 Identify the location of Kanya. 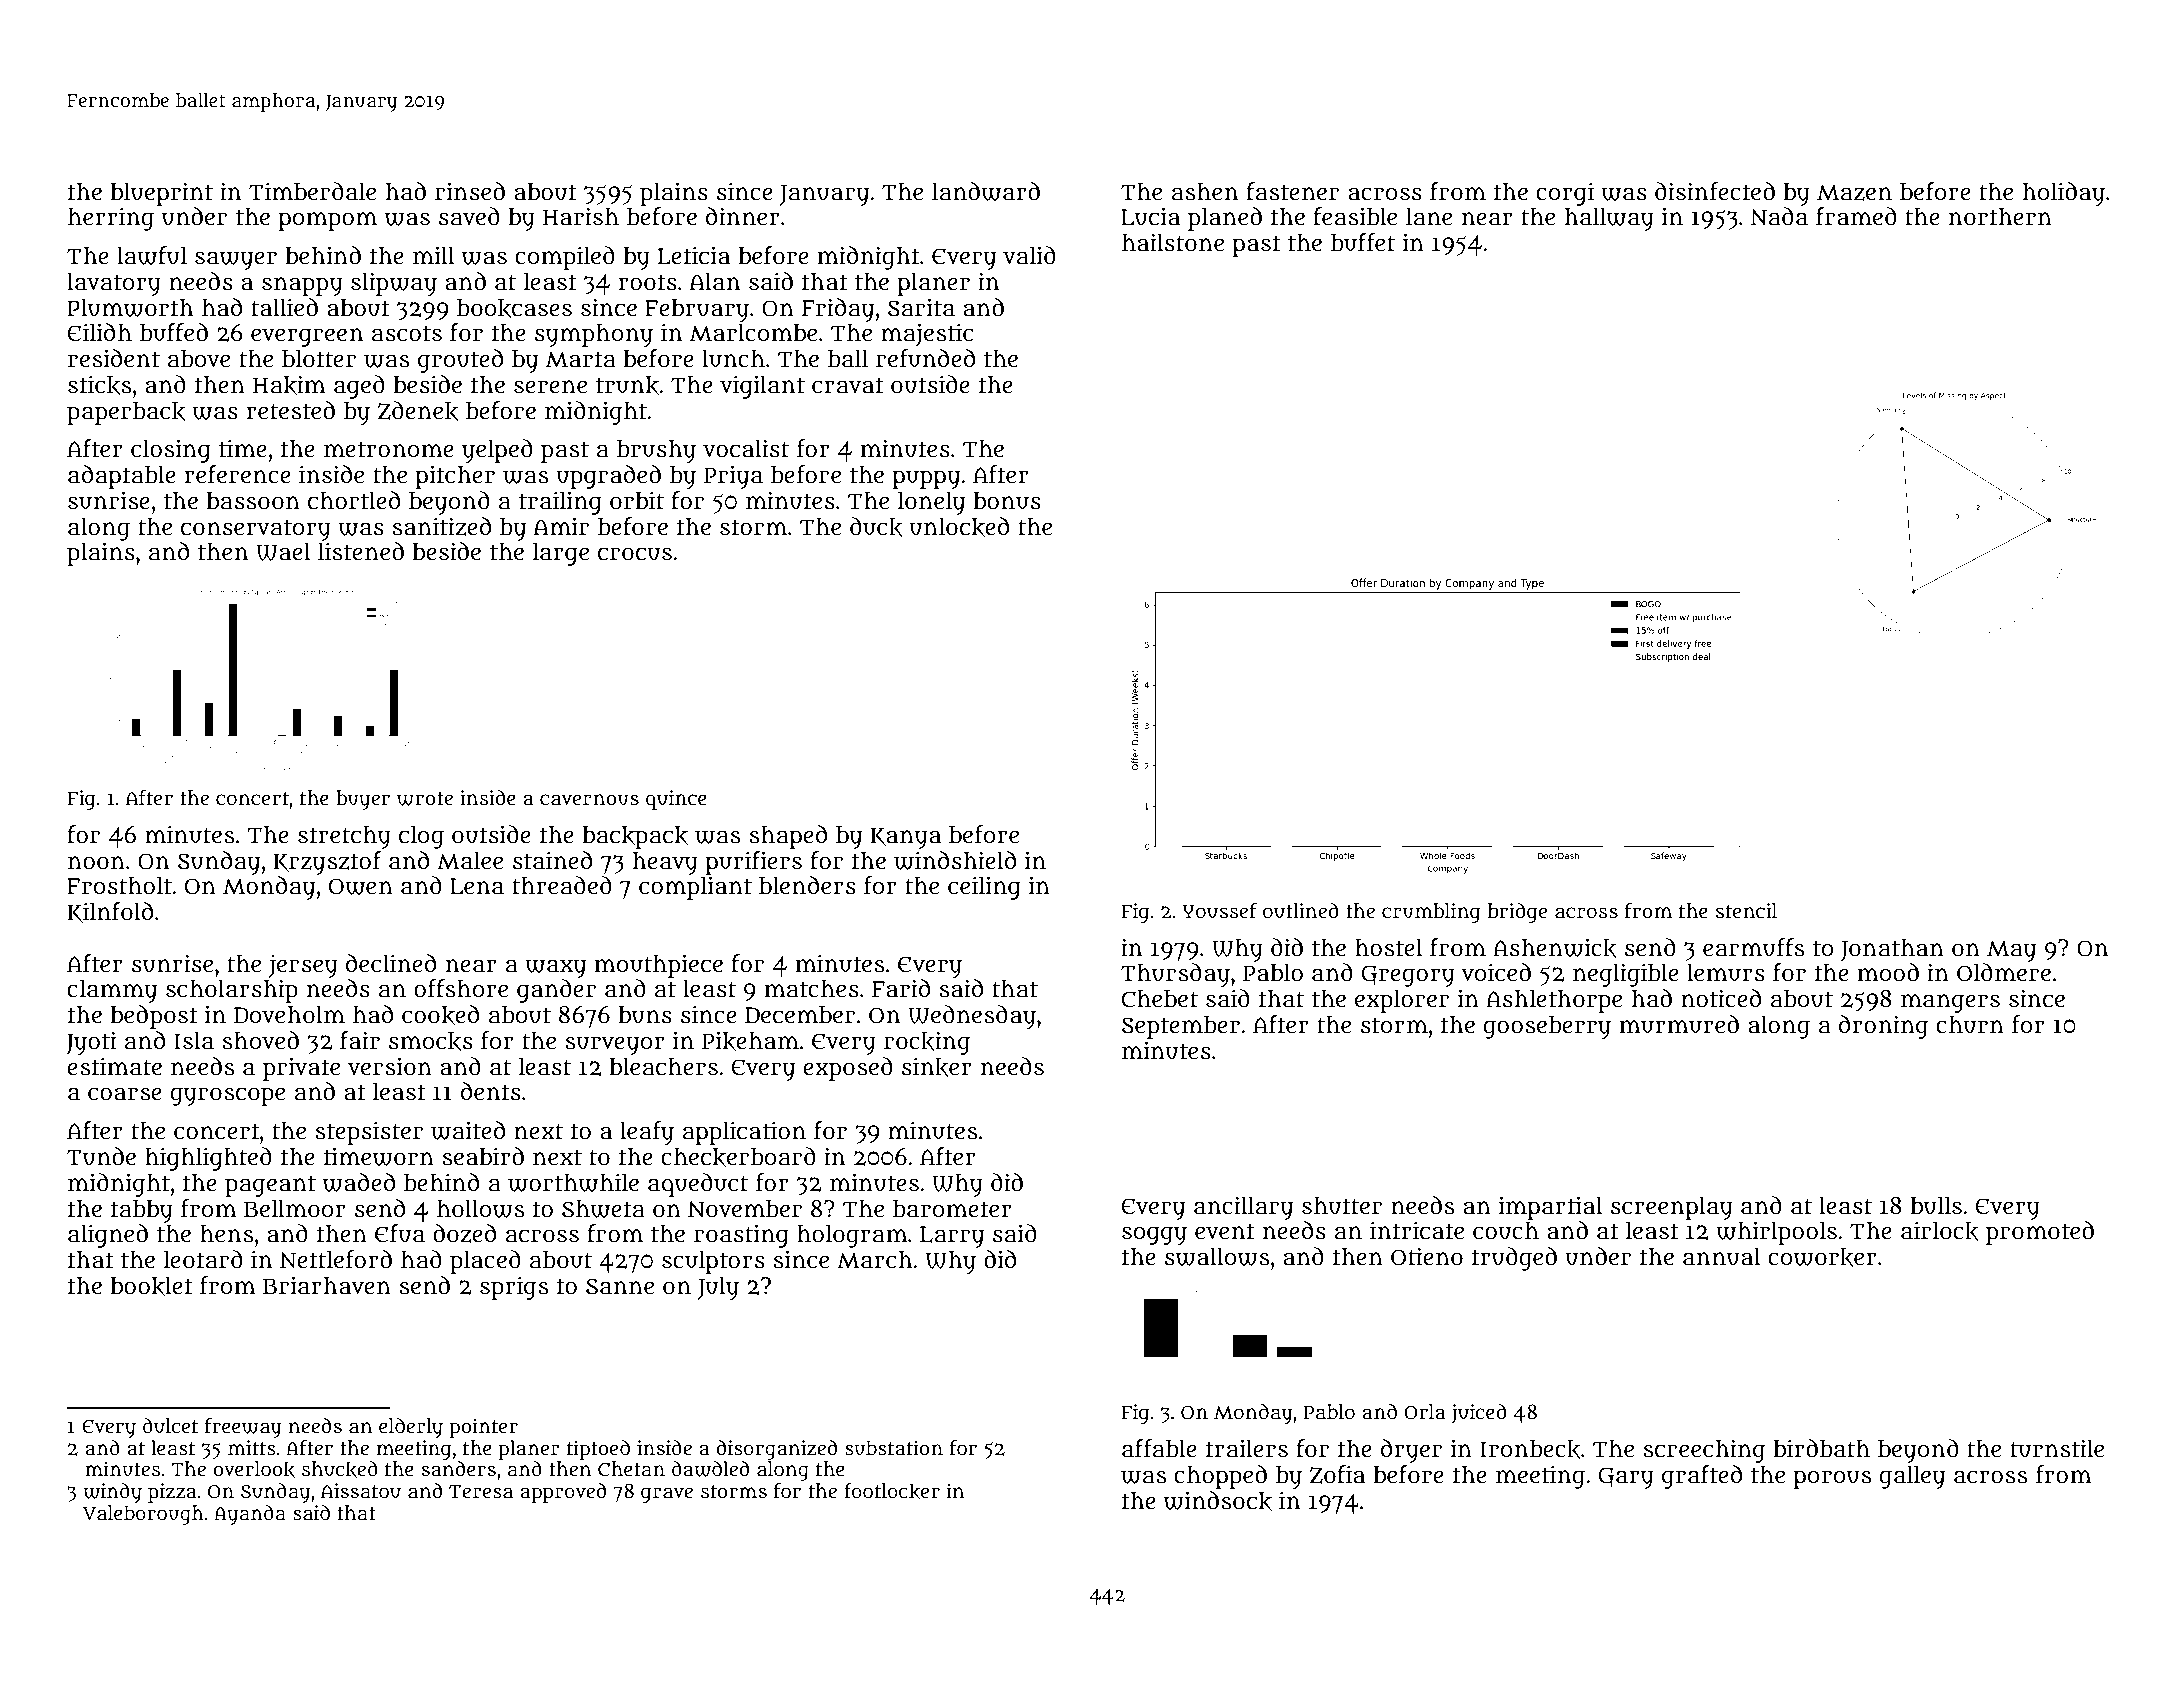
(905, 838).
